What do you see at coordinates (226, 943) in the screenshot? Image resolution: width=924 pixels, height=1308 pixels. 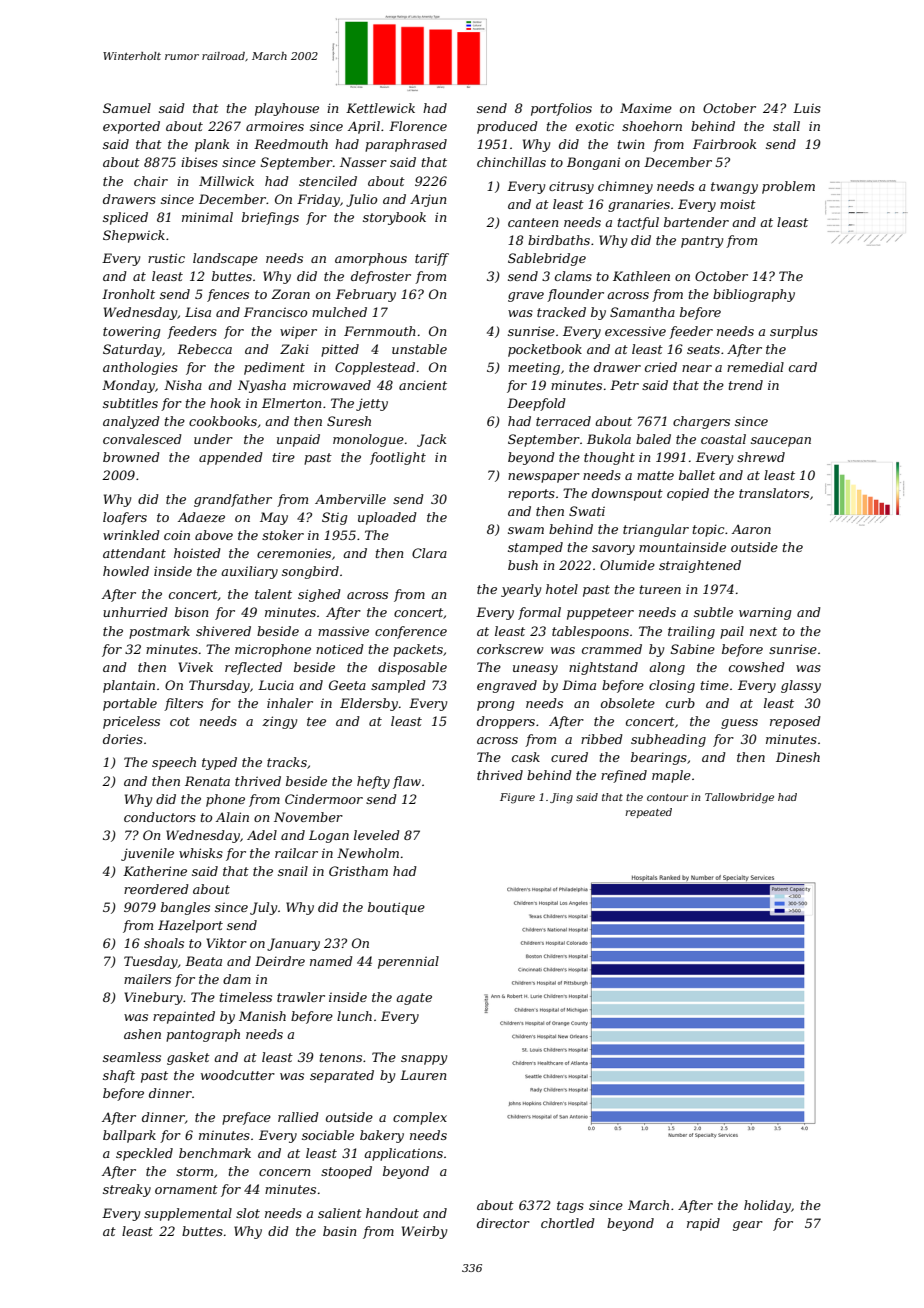 I see `Viktor` at bounding box center [226, 943].
